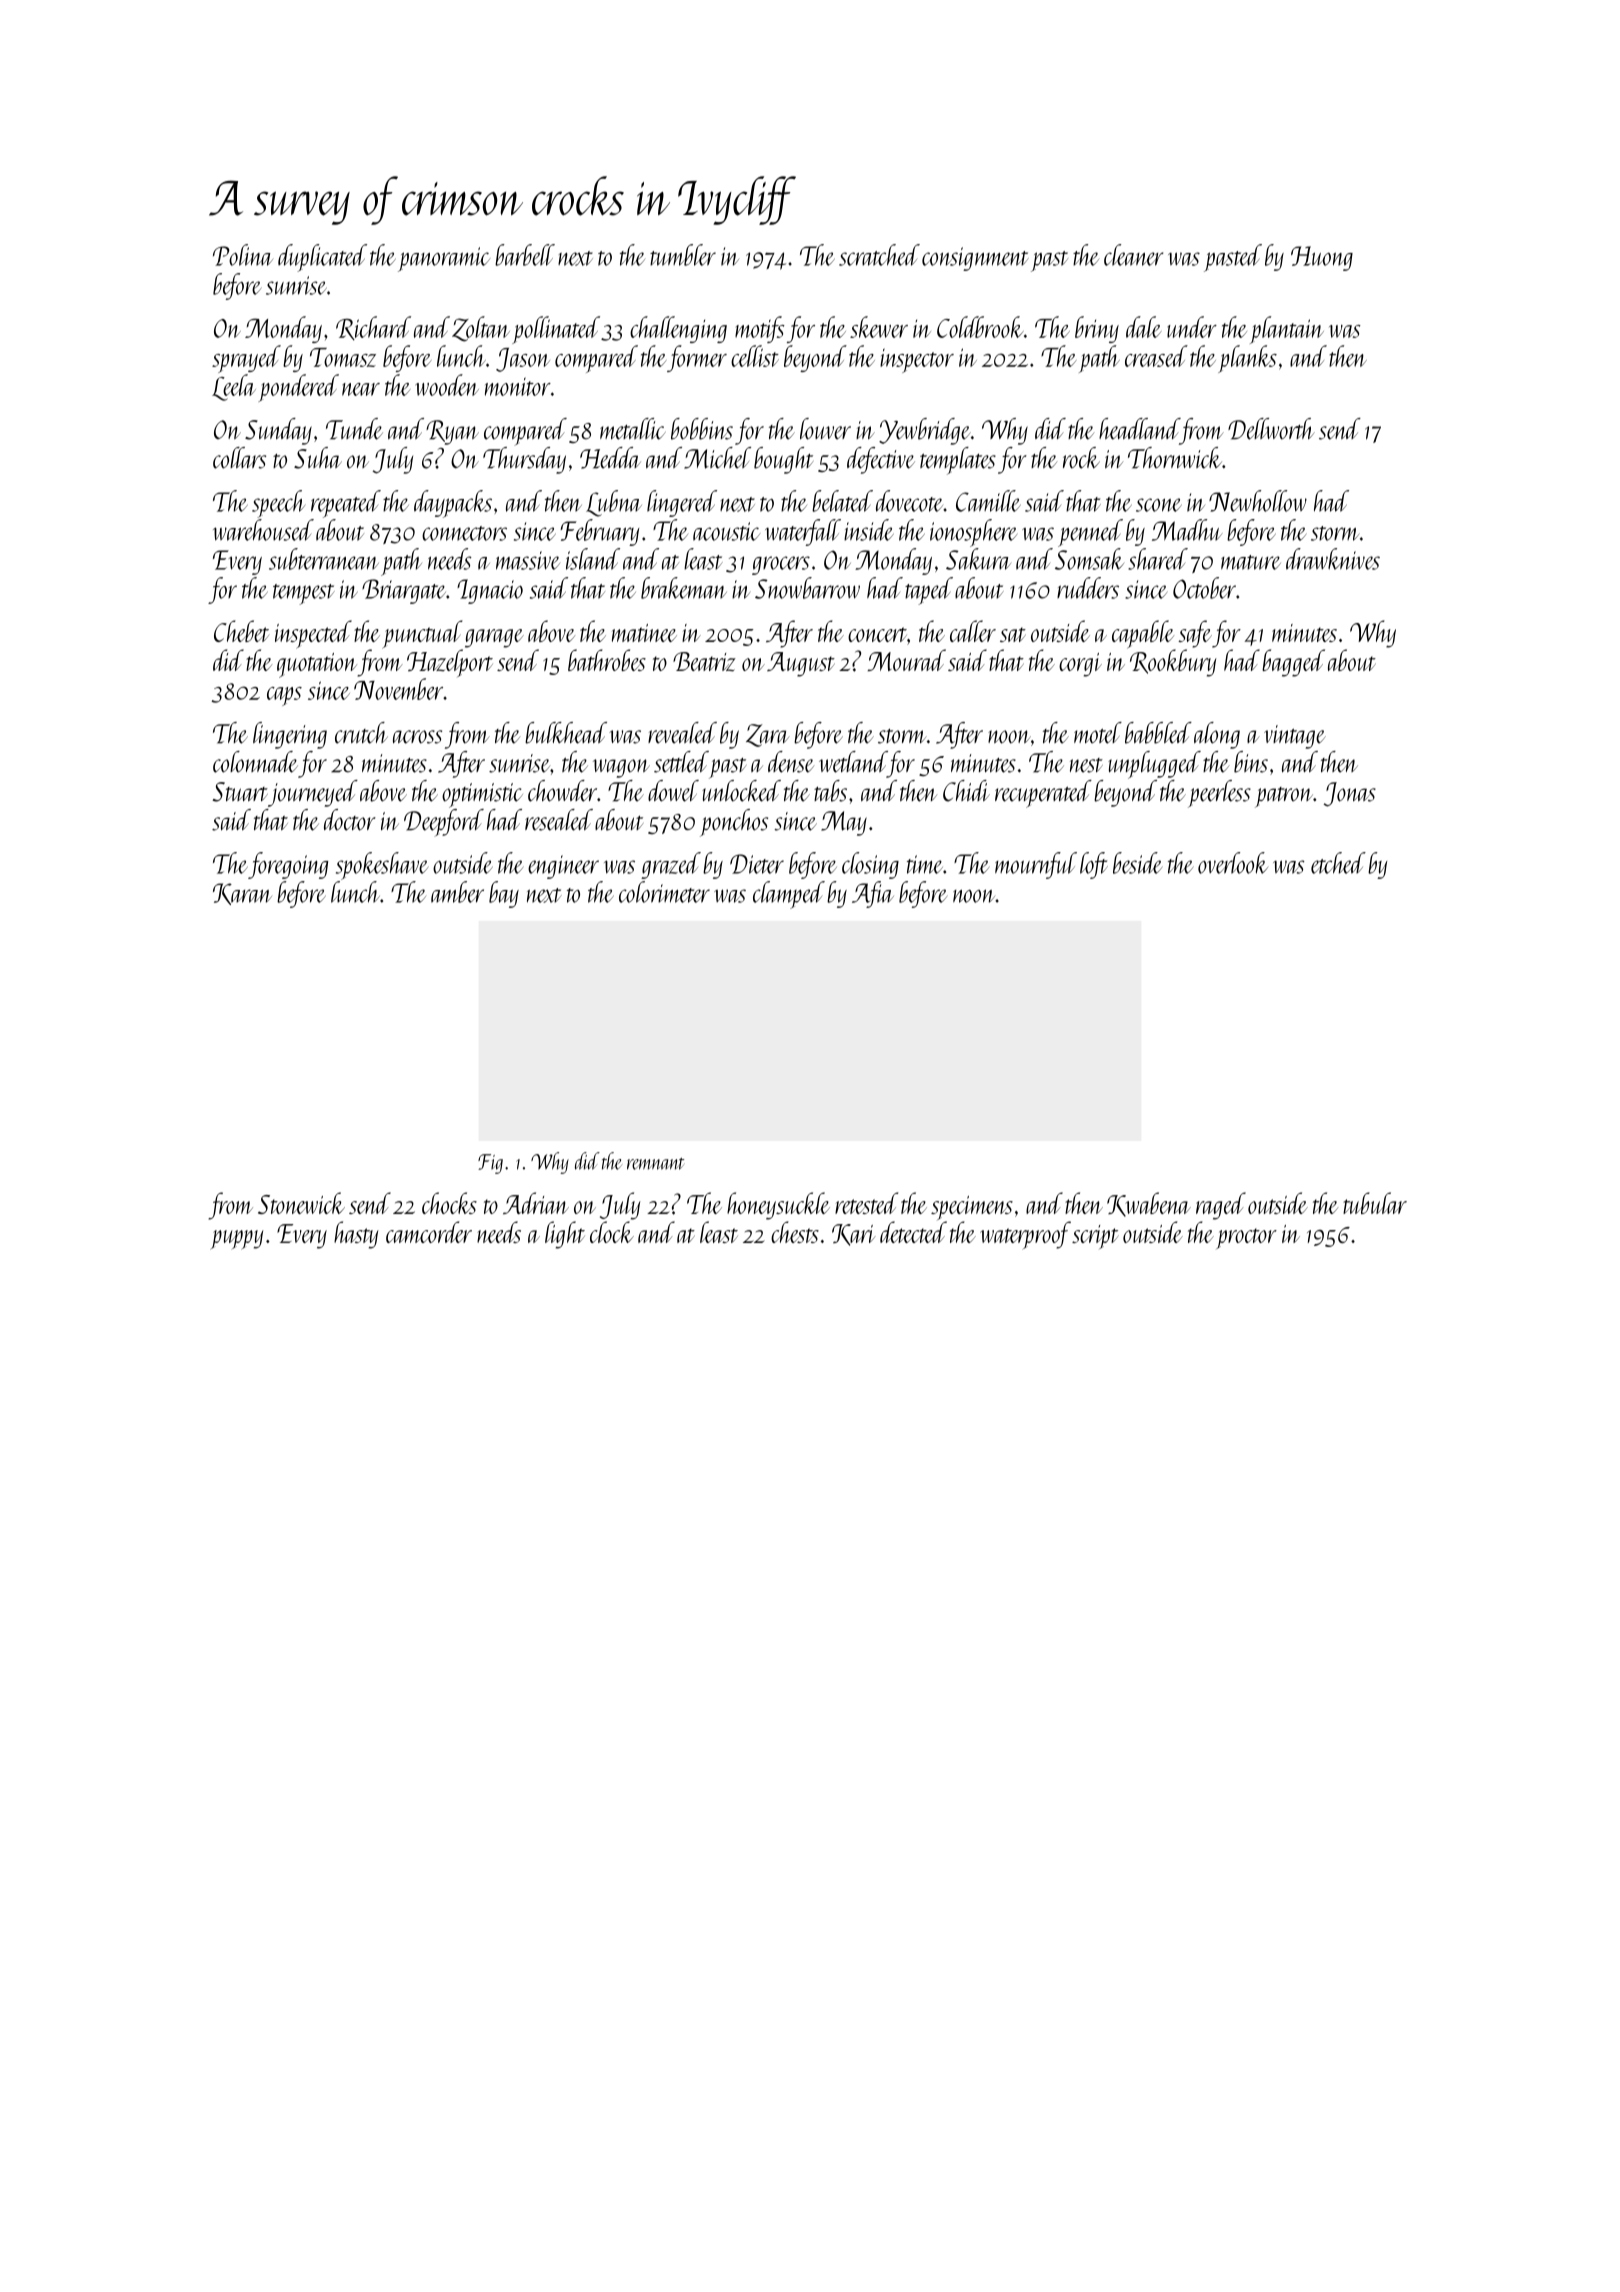 The image size is (1620, 2292). I want to click on tumbler, so click(683, 255).
